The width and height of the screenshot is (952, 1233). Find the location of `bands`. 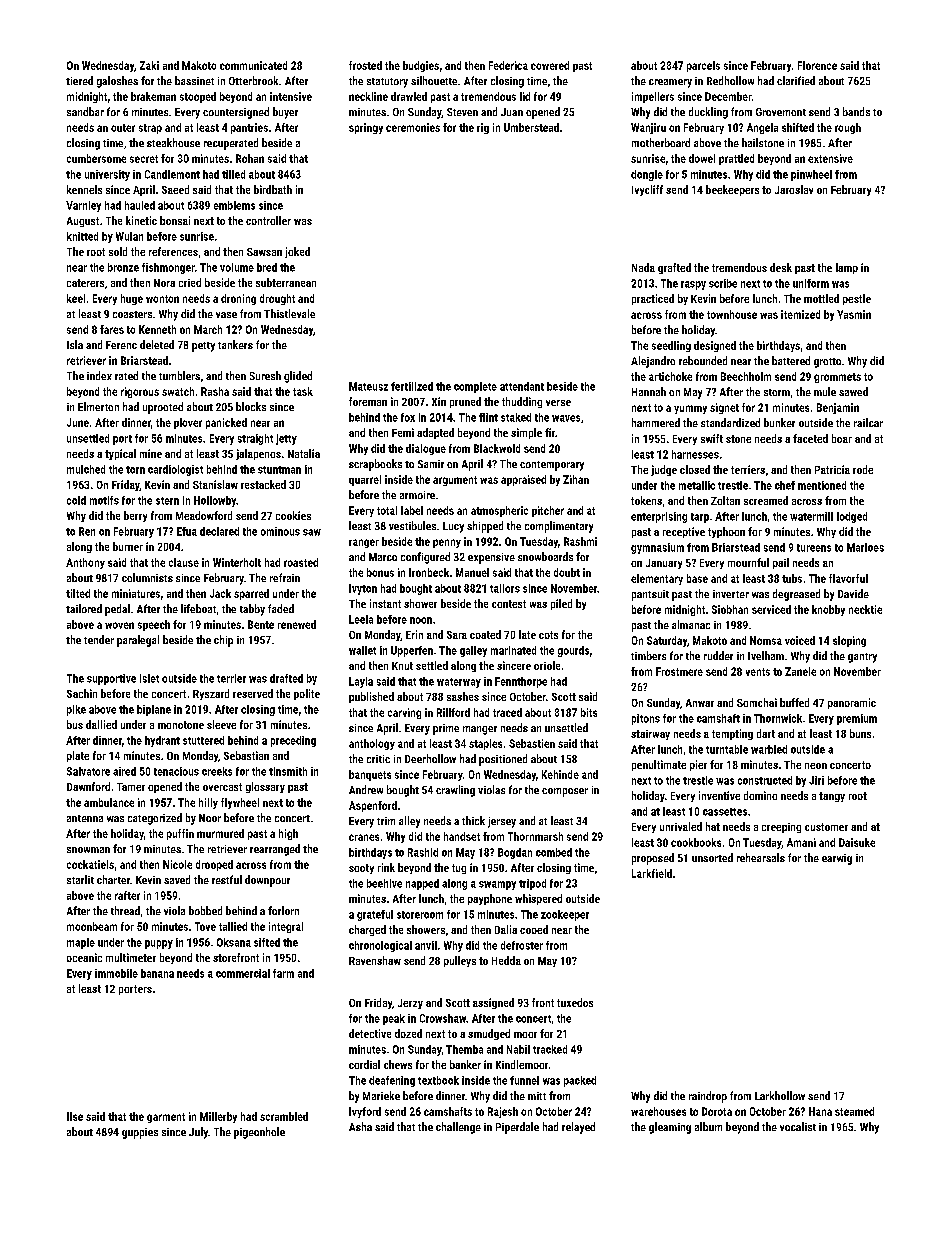

bands is located at coordinates (856, 111).
